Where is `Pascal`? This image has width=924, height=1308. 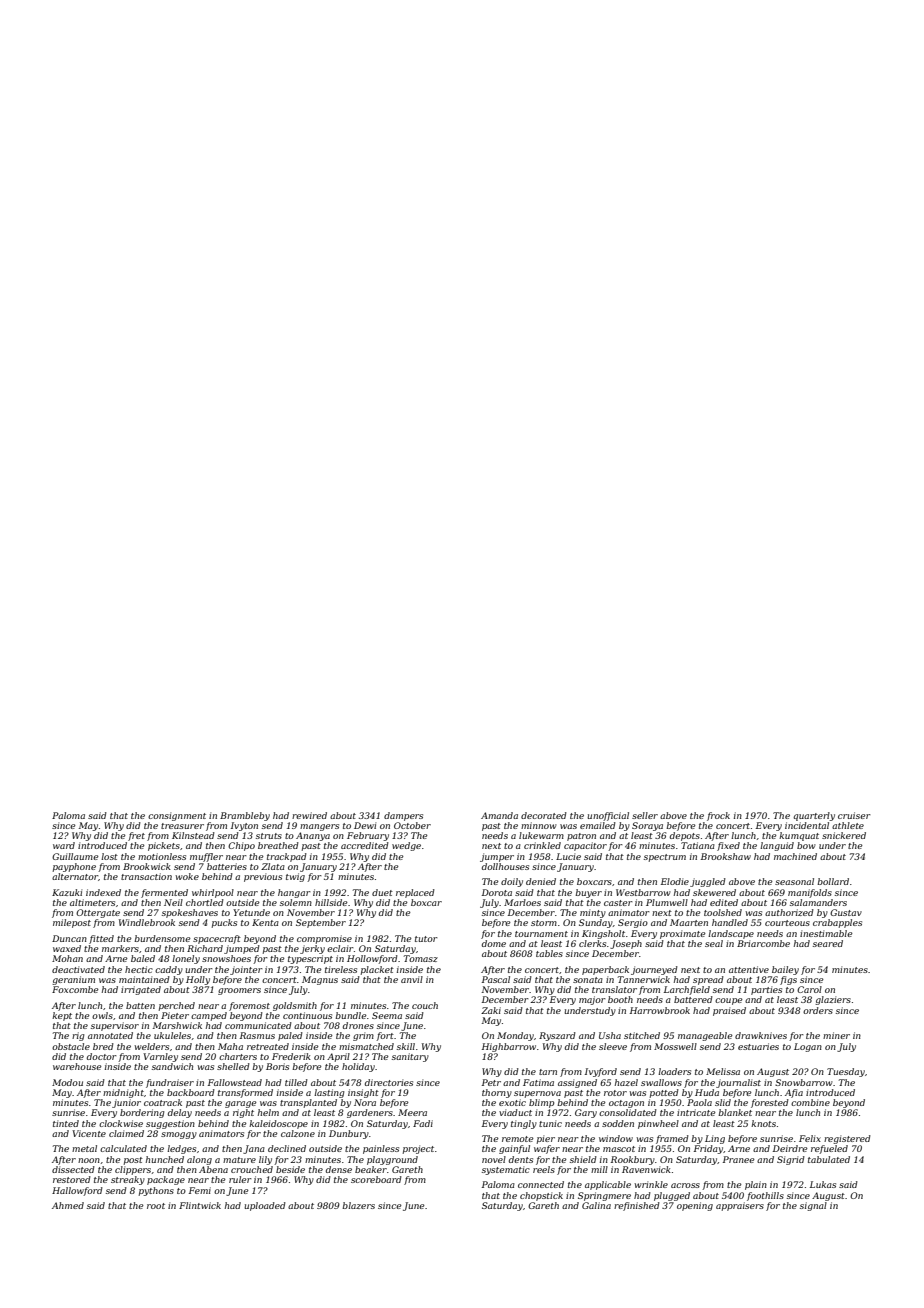
Pascal is located at coordinates (496, 979).
